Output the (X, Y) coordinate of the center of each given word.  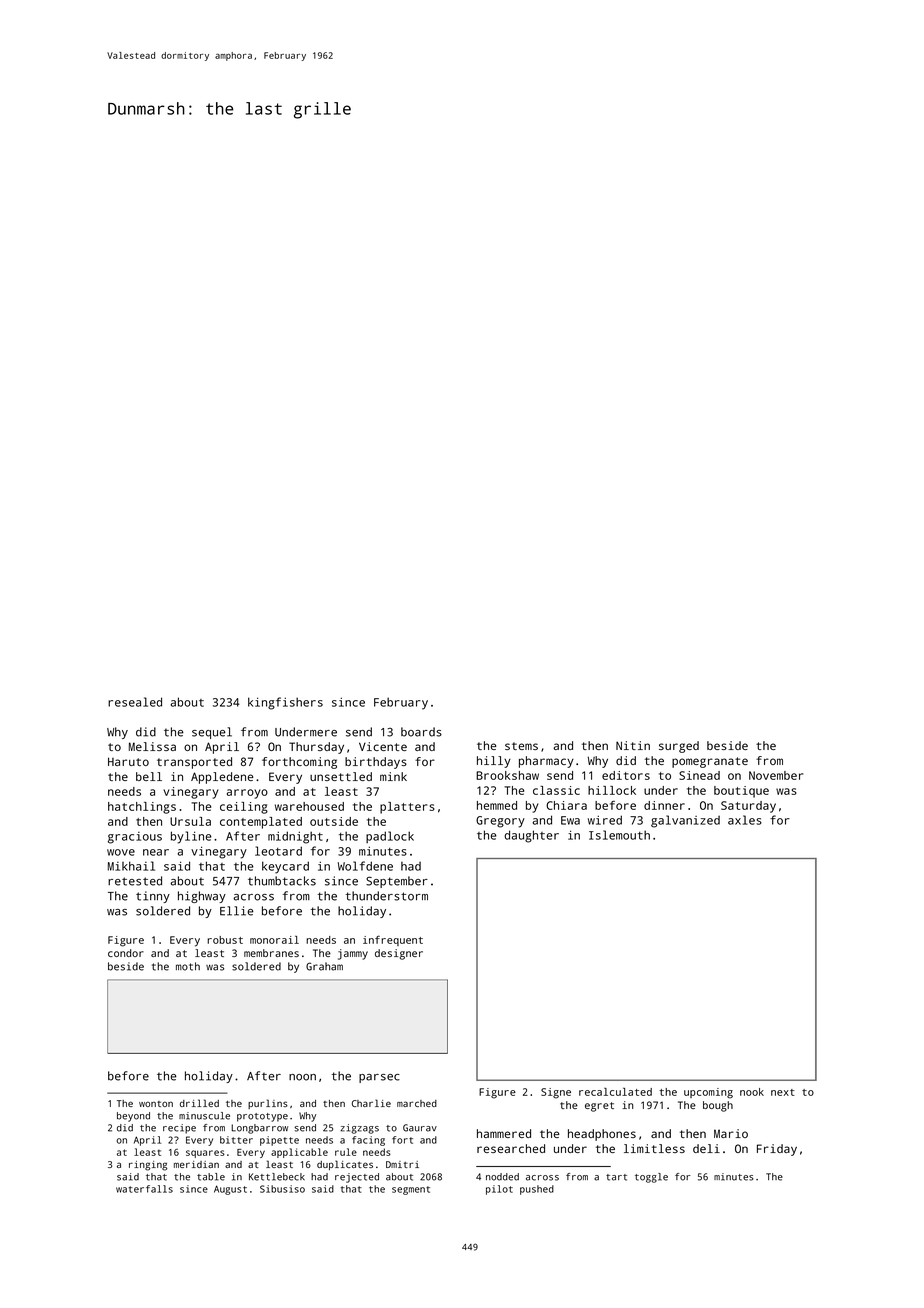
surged (679, 747)
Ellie (237, 911)
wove (121, 852)
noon (302, 1077)
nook (752, 1092)
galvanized (685, 821)
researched (511, 1148)
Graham (324, 966)
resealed (135, 702)
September (397, 882)
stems (521, 746)
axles (745, 820)
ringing (148, 1166)
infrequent (393, 940)
